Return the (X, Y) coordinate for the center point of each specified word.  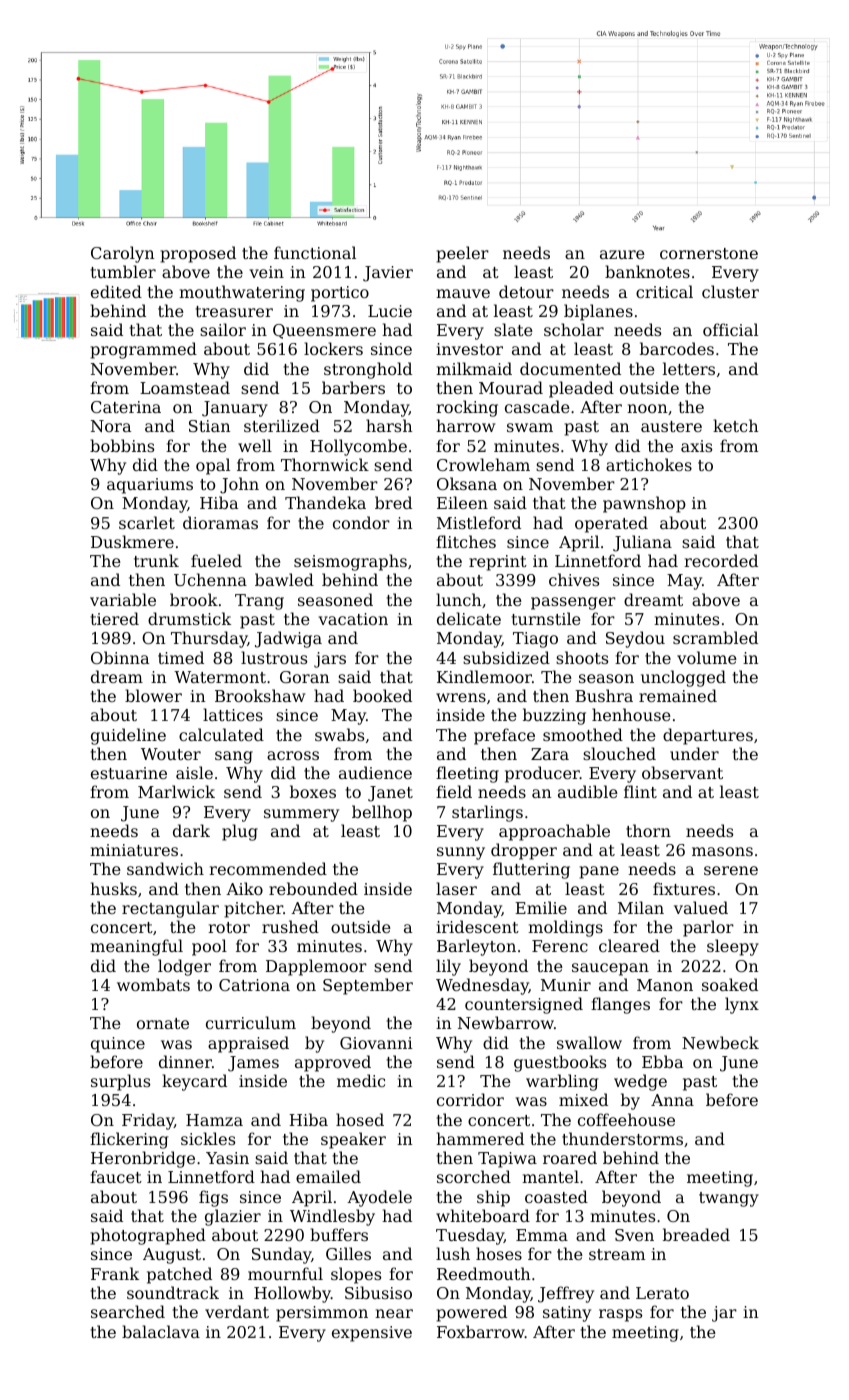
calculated (221, 734)
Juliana (642, 543)
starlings (487, 813)
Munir (566, 985)
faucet (116, 1176)
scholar (574, 329)
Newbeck (720, 1042)
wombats (153, 984)
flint (640, 791)
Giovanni (376, 1043)
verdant (237, 1311)
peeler (463, 254)
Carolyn (123, 254)
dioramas (220, 522)
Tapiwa (507, 1160)
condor (361, 522)
